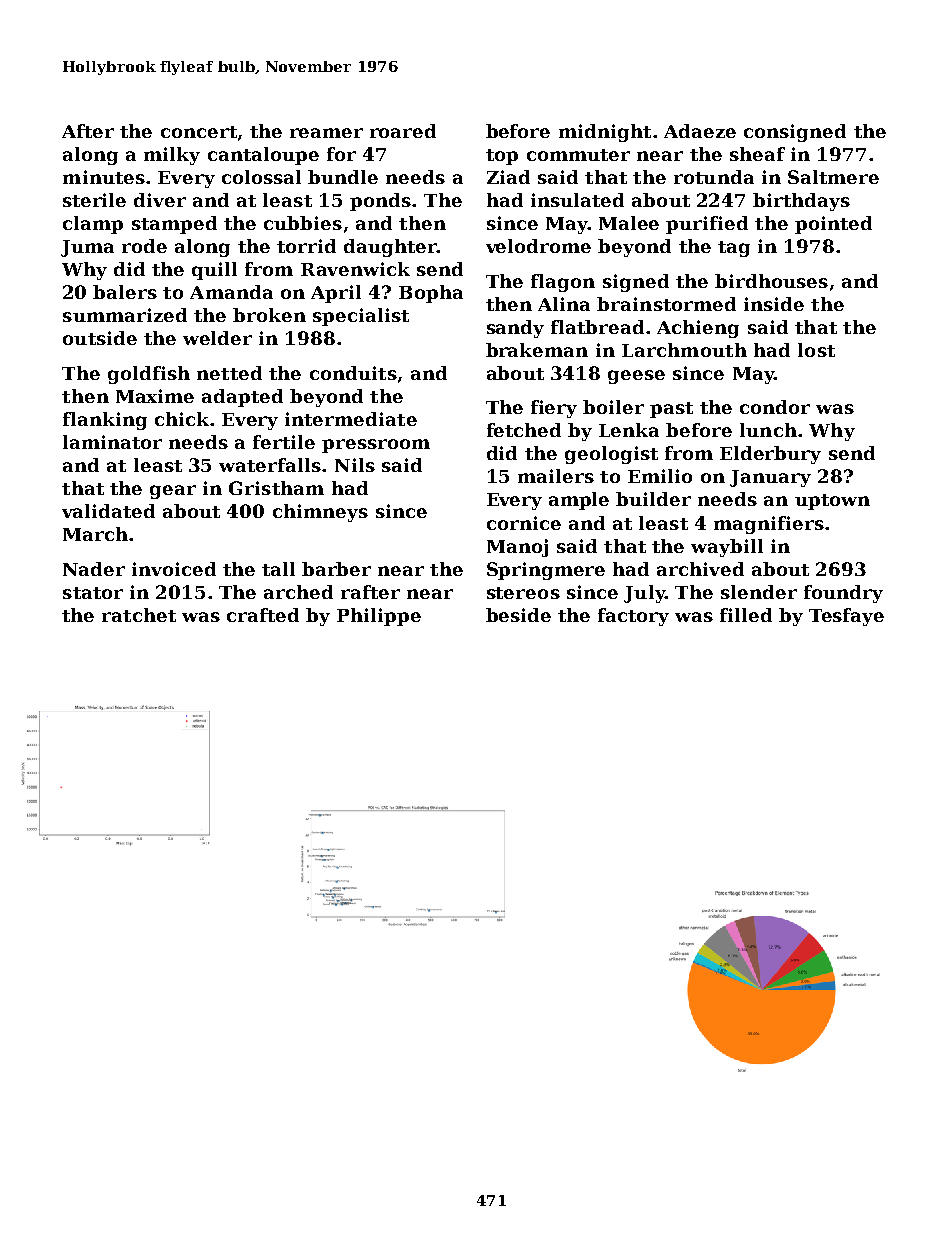  I want to click on Emilio, so click(660, 476).
